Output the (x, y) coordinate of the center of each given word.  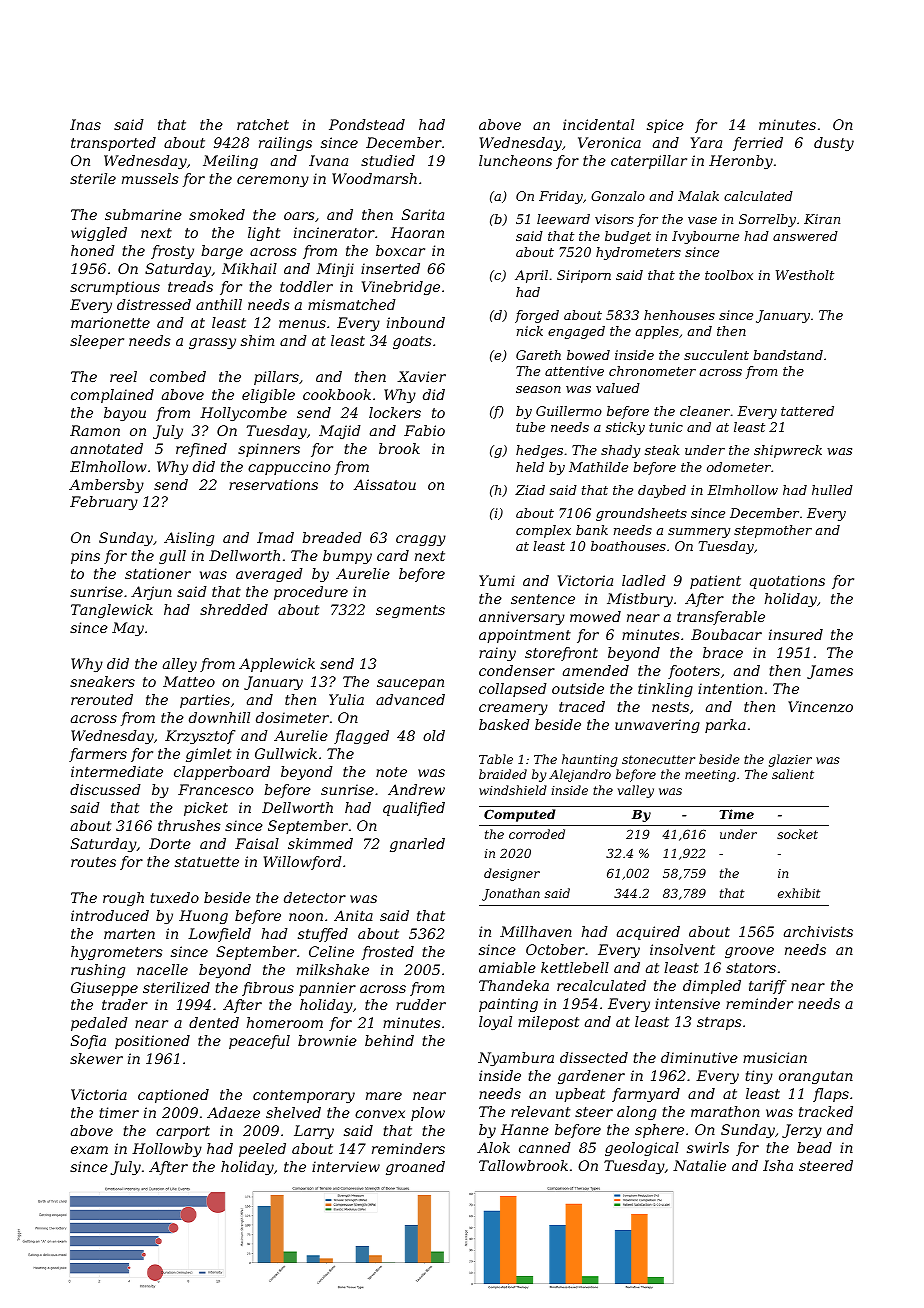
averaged (269, 575)
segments (410, 611)
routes (93, 862)
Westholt (805, 275)
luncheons (515, 160)
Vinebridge (401, 288)
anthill (219, 304)
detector (315, 897)
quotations (787, 582)
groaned (415, 1168)
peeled (262, 1150)
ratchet (263, 124)
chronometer (652, 371)
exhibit (799, 893)
